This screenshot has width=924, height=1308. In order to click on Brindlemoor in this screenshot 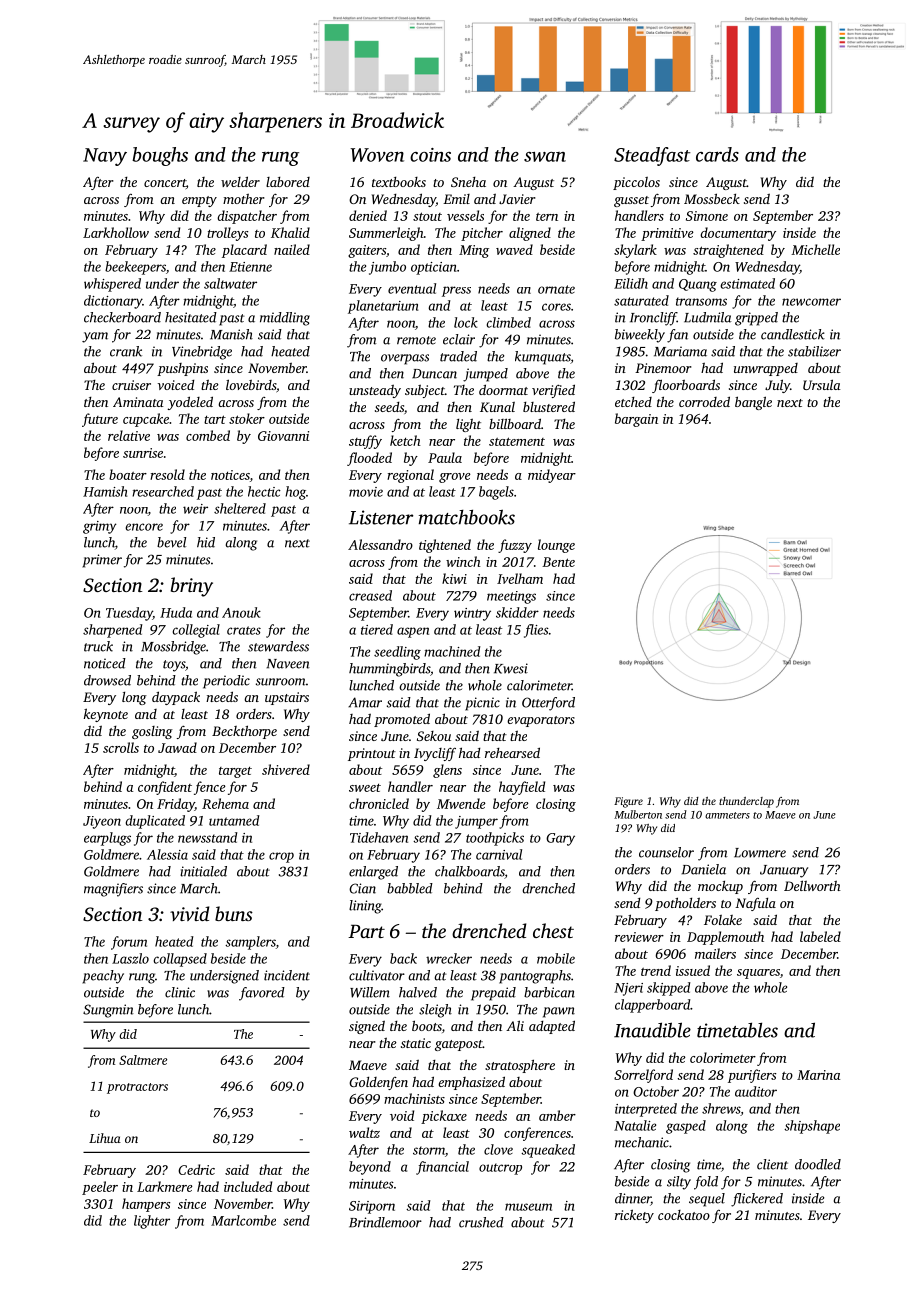, I will do `click(385, 1222)`.
